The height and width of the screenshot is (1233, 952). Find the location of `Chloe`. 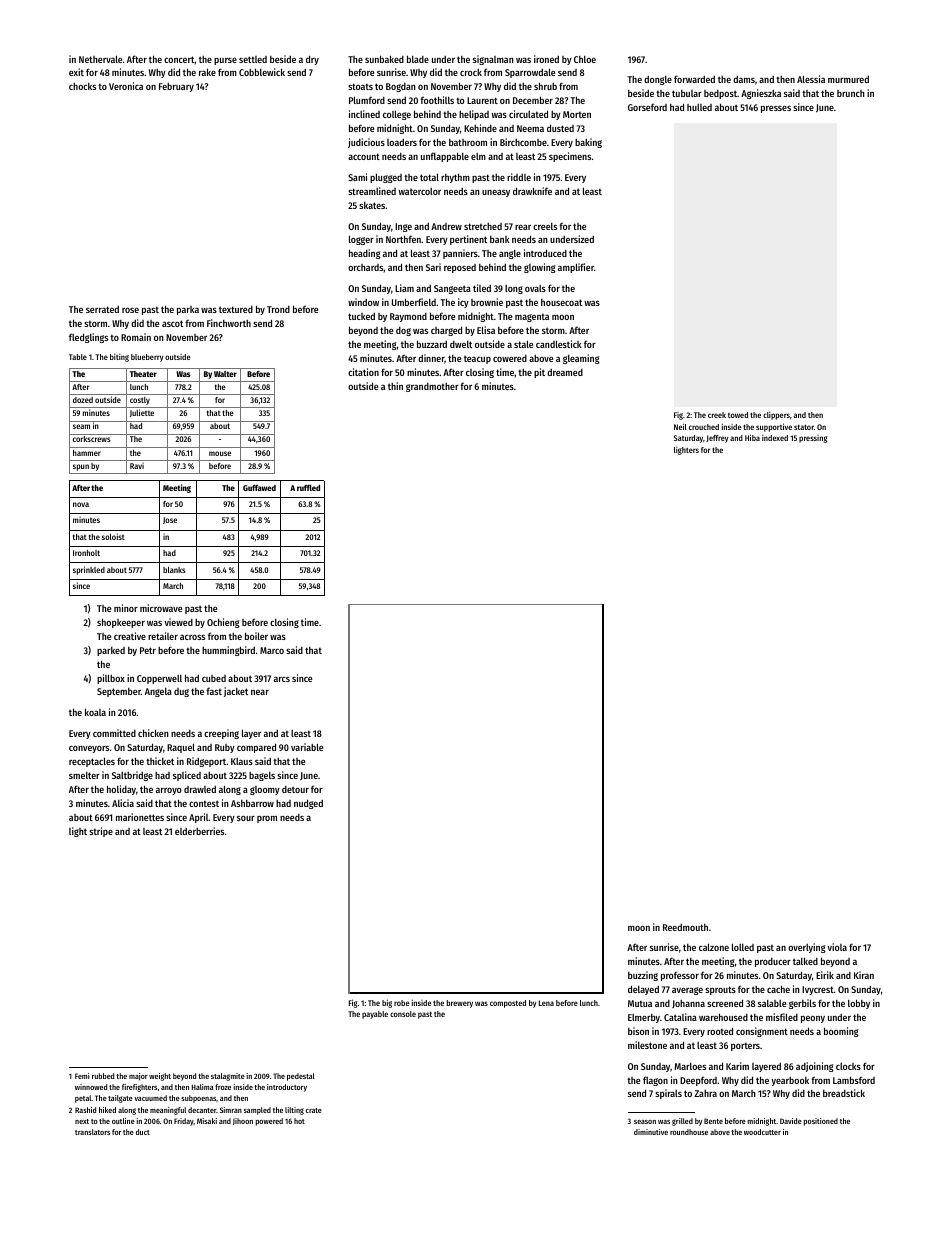

Chloe is located at coordinates (585, 59).
